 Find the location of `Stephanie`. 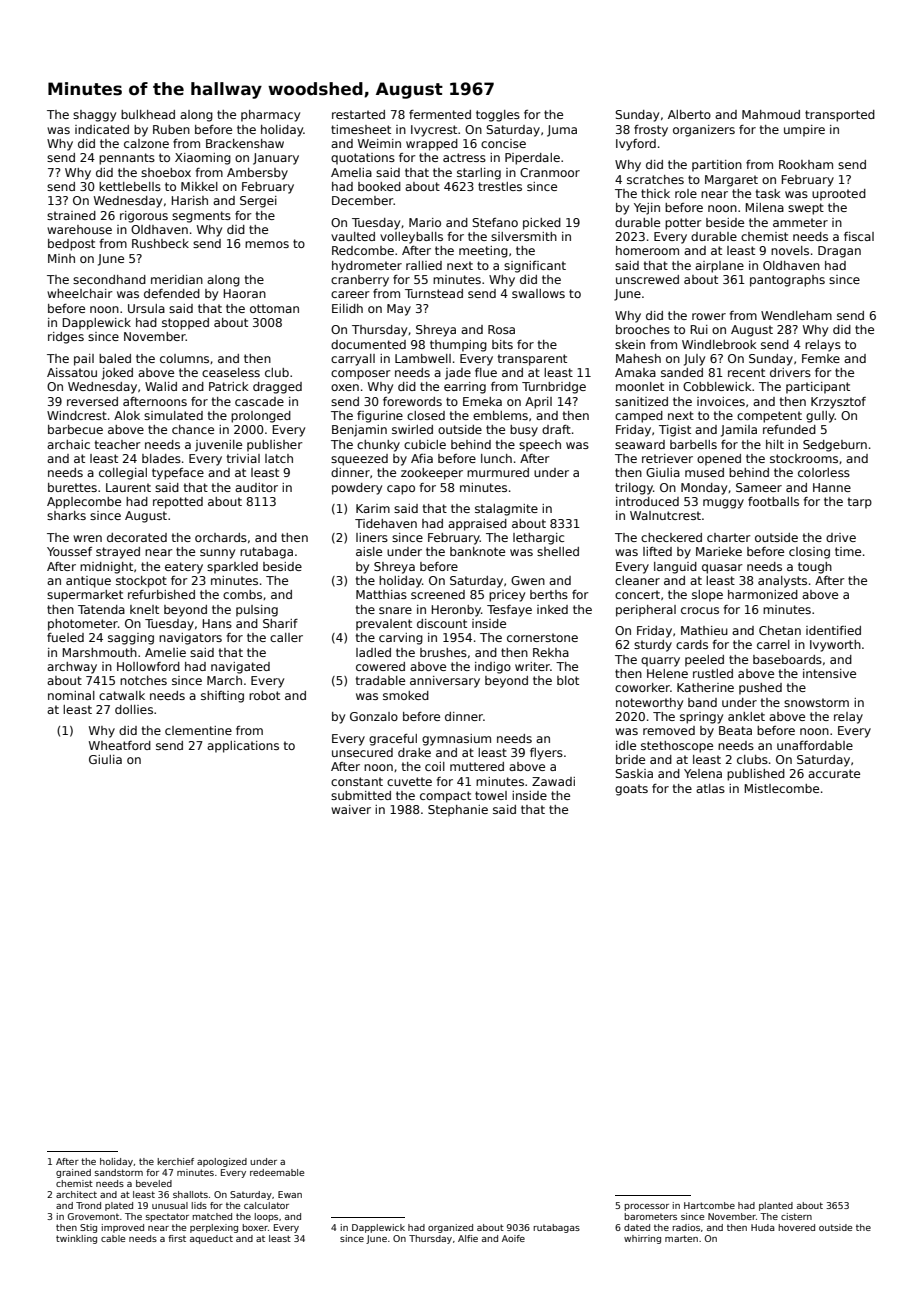

Stephanie is located at coordinates (458, 811).
